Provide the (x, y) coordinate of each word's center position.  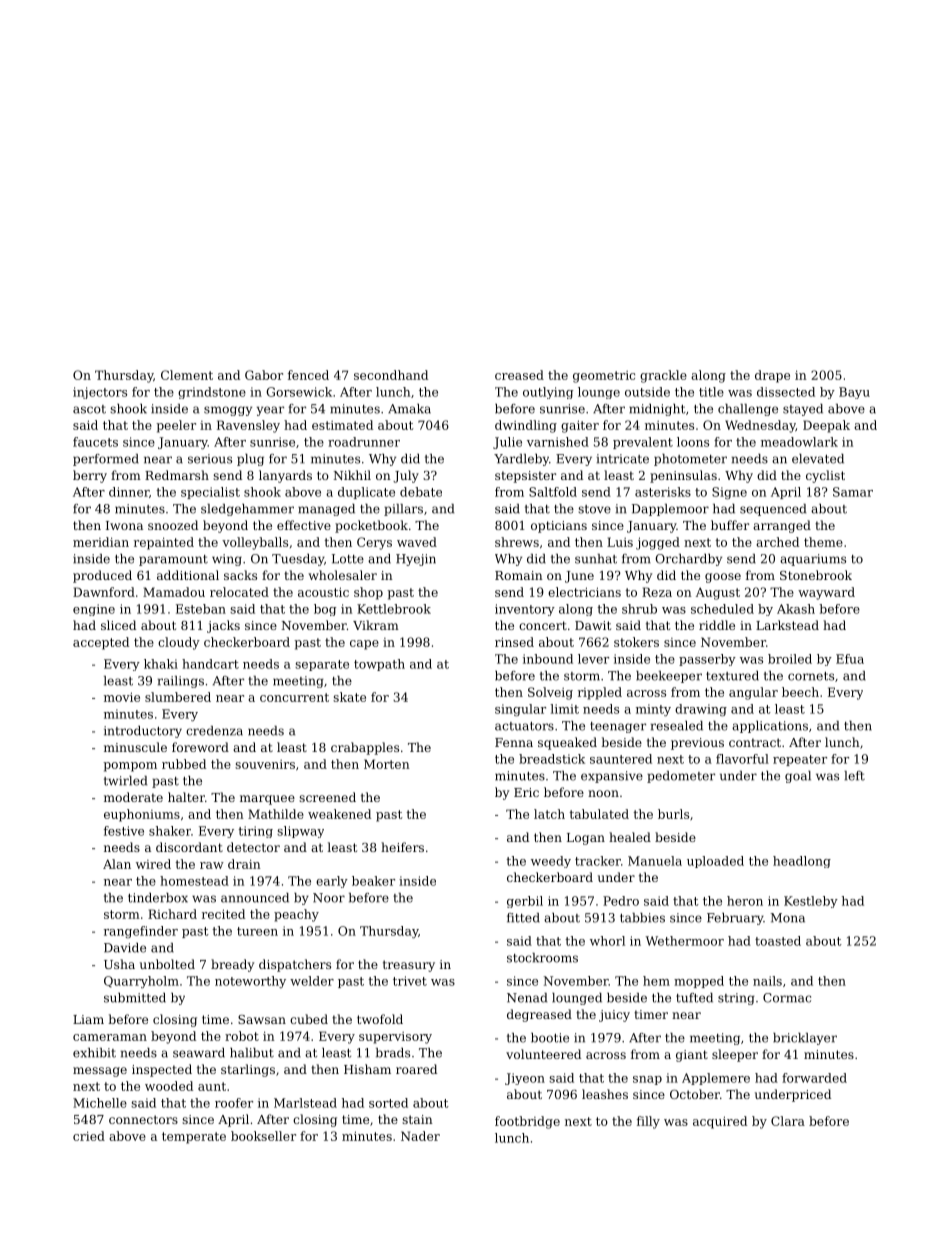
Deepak (826, 426)
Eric (526, 792)
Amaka (409, 409)
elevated (818, 459)
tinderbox (158, 898)
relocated (239, 592)
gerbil (525, 902)
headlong (802, 862)
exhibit (94, 1053)
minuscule (135, 747)
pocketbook (371, 526)
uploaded (715, 862)
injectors (100, 393)
